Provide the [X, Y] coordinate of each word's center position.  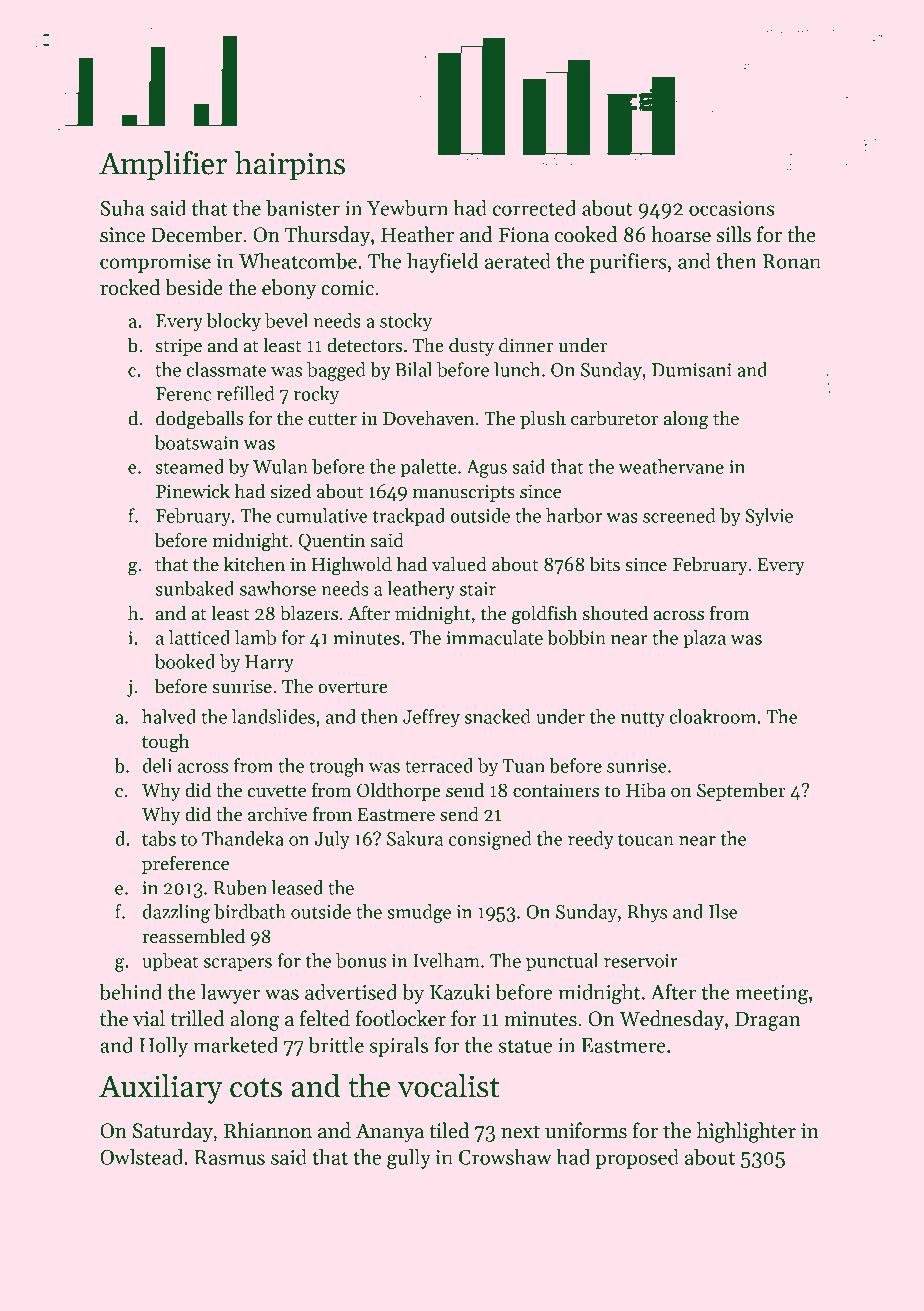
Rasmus [229, 1157]
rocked [130, 287]
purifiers [628, 263]
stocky [406, 322]
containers [556, 790]
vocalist [449, 1086]
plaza [704, 639]
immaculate [494, 637]
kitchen [254, 564]
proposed [637, 1159]
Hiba [646, 790]
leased [297, 887]
